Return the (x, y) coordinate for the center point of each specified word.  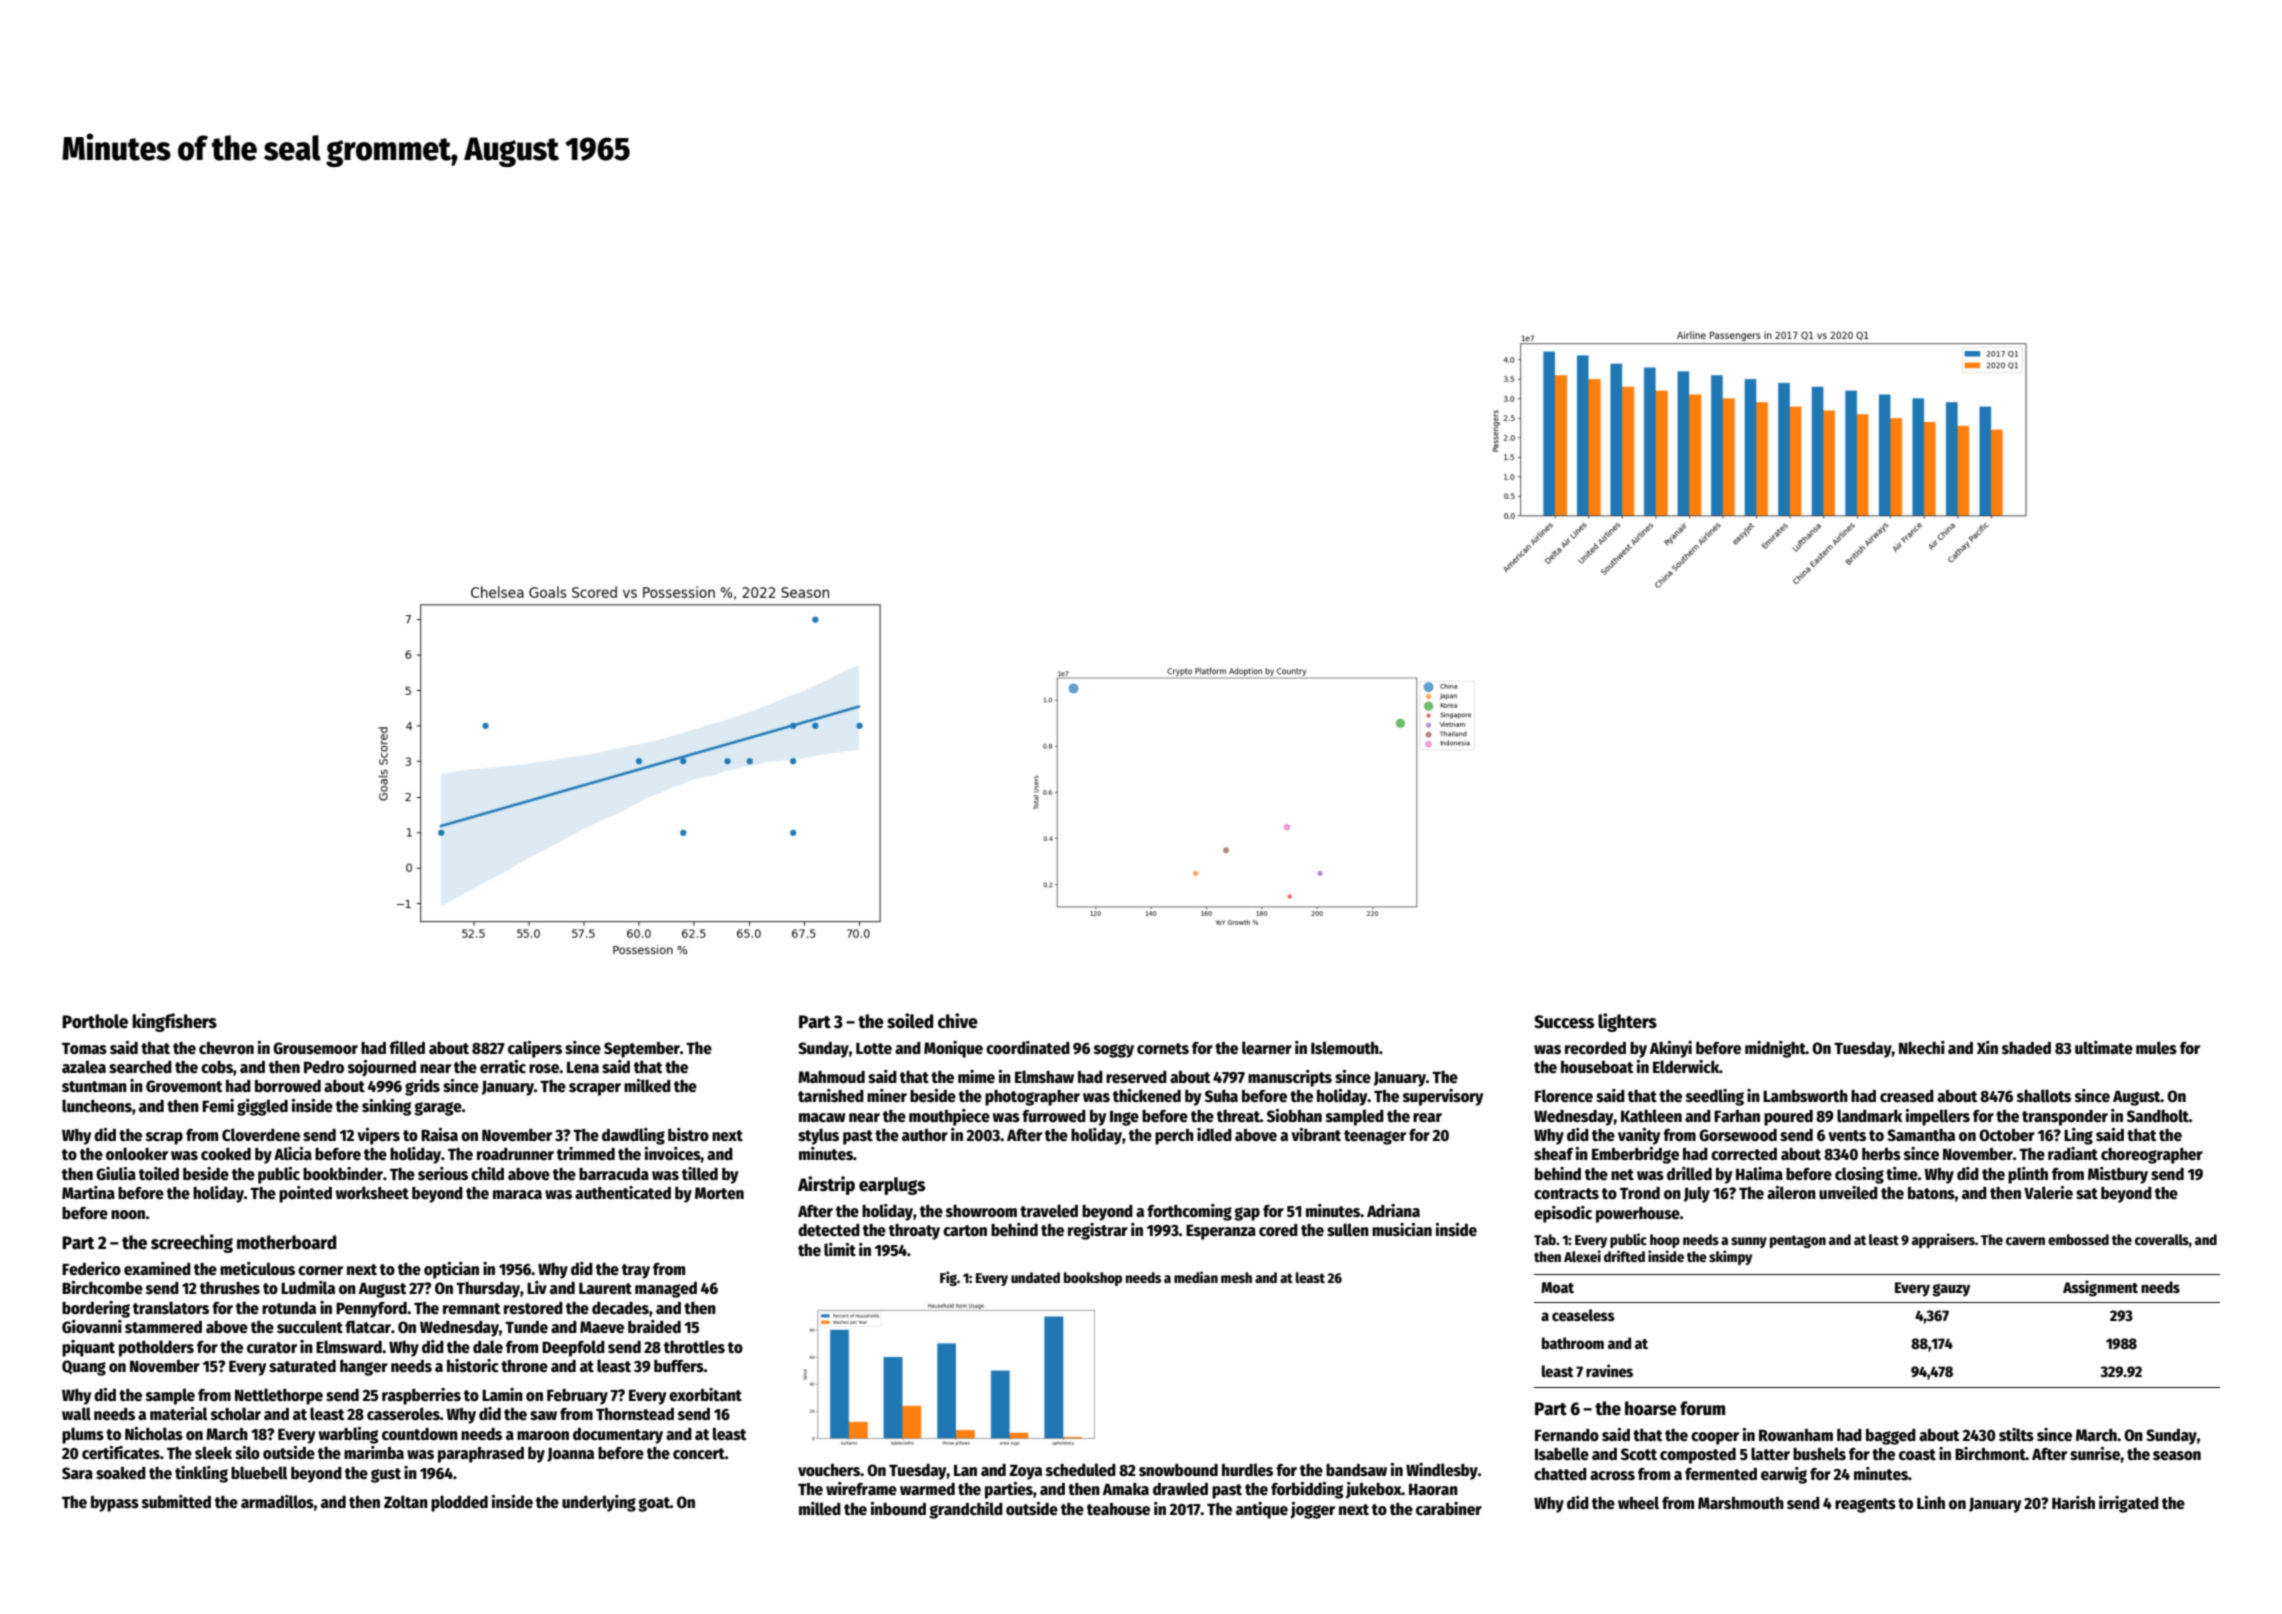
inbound (898, 1508)
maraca (517, 1195)
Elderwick (1686, 1066)
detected (829, 1230)
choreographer (2152, 1156)
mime (976, 1076)
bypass (115, 1504)
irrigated (2129, 1504)
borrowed (288, 1086)
